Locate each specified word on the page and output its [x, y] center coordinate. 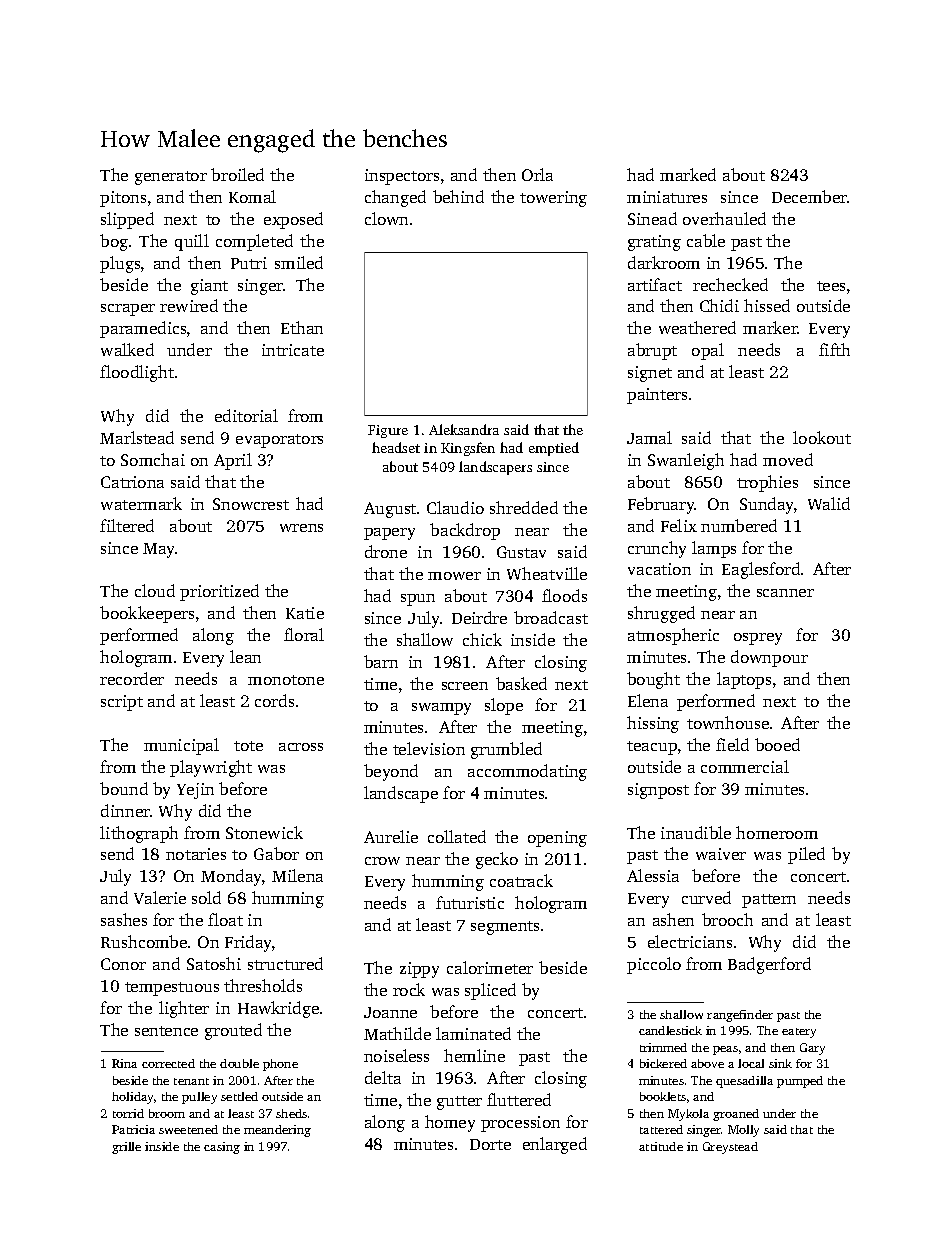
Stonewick [264, 832]
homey [450, 1123]
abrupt [652, 351]
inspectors [402, 177]
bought [653, 680]
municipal [181, 746]
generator [171, 178]
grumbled [506, 750]
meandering [277, 1131]
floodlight [137, 373]
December [809, 196]
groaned [736, 1115]
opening [557, 839]
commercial [745, 766]
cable [706, 240]
